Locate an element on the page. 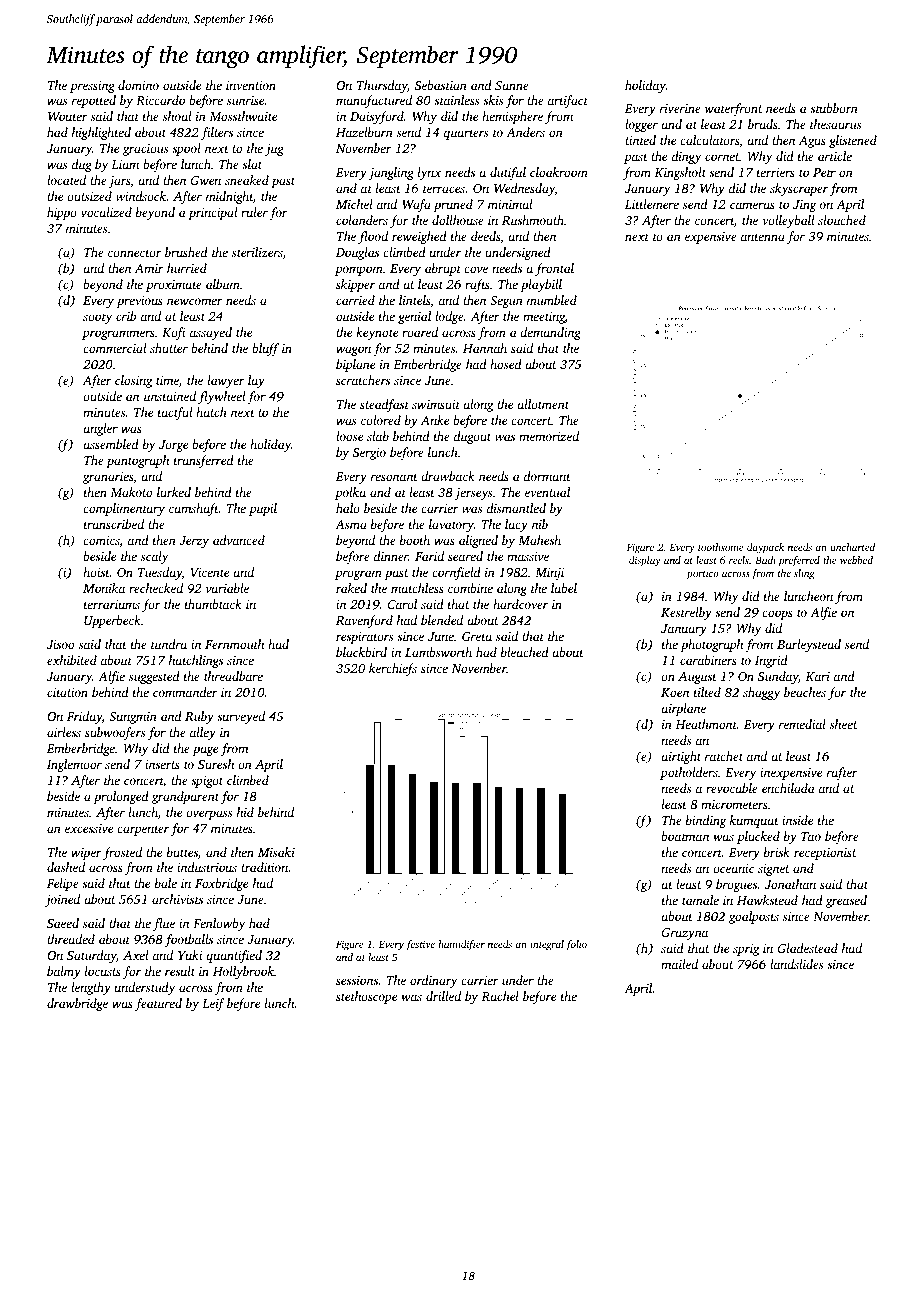 The height and width of the page is (1308, 924). alley is located at coordinates (203, 733).
